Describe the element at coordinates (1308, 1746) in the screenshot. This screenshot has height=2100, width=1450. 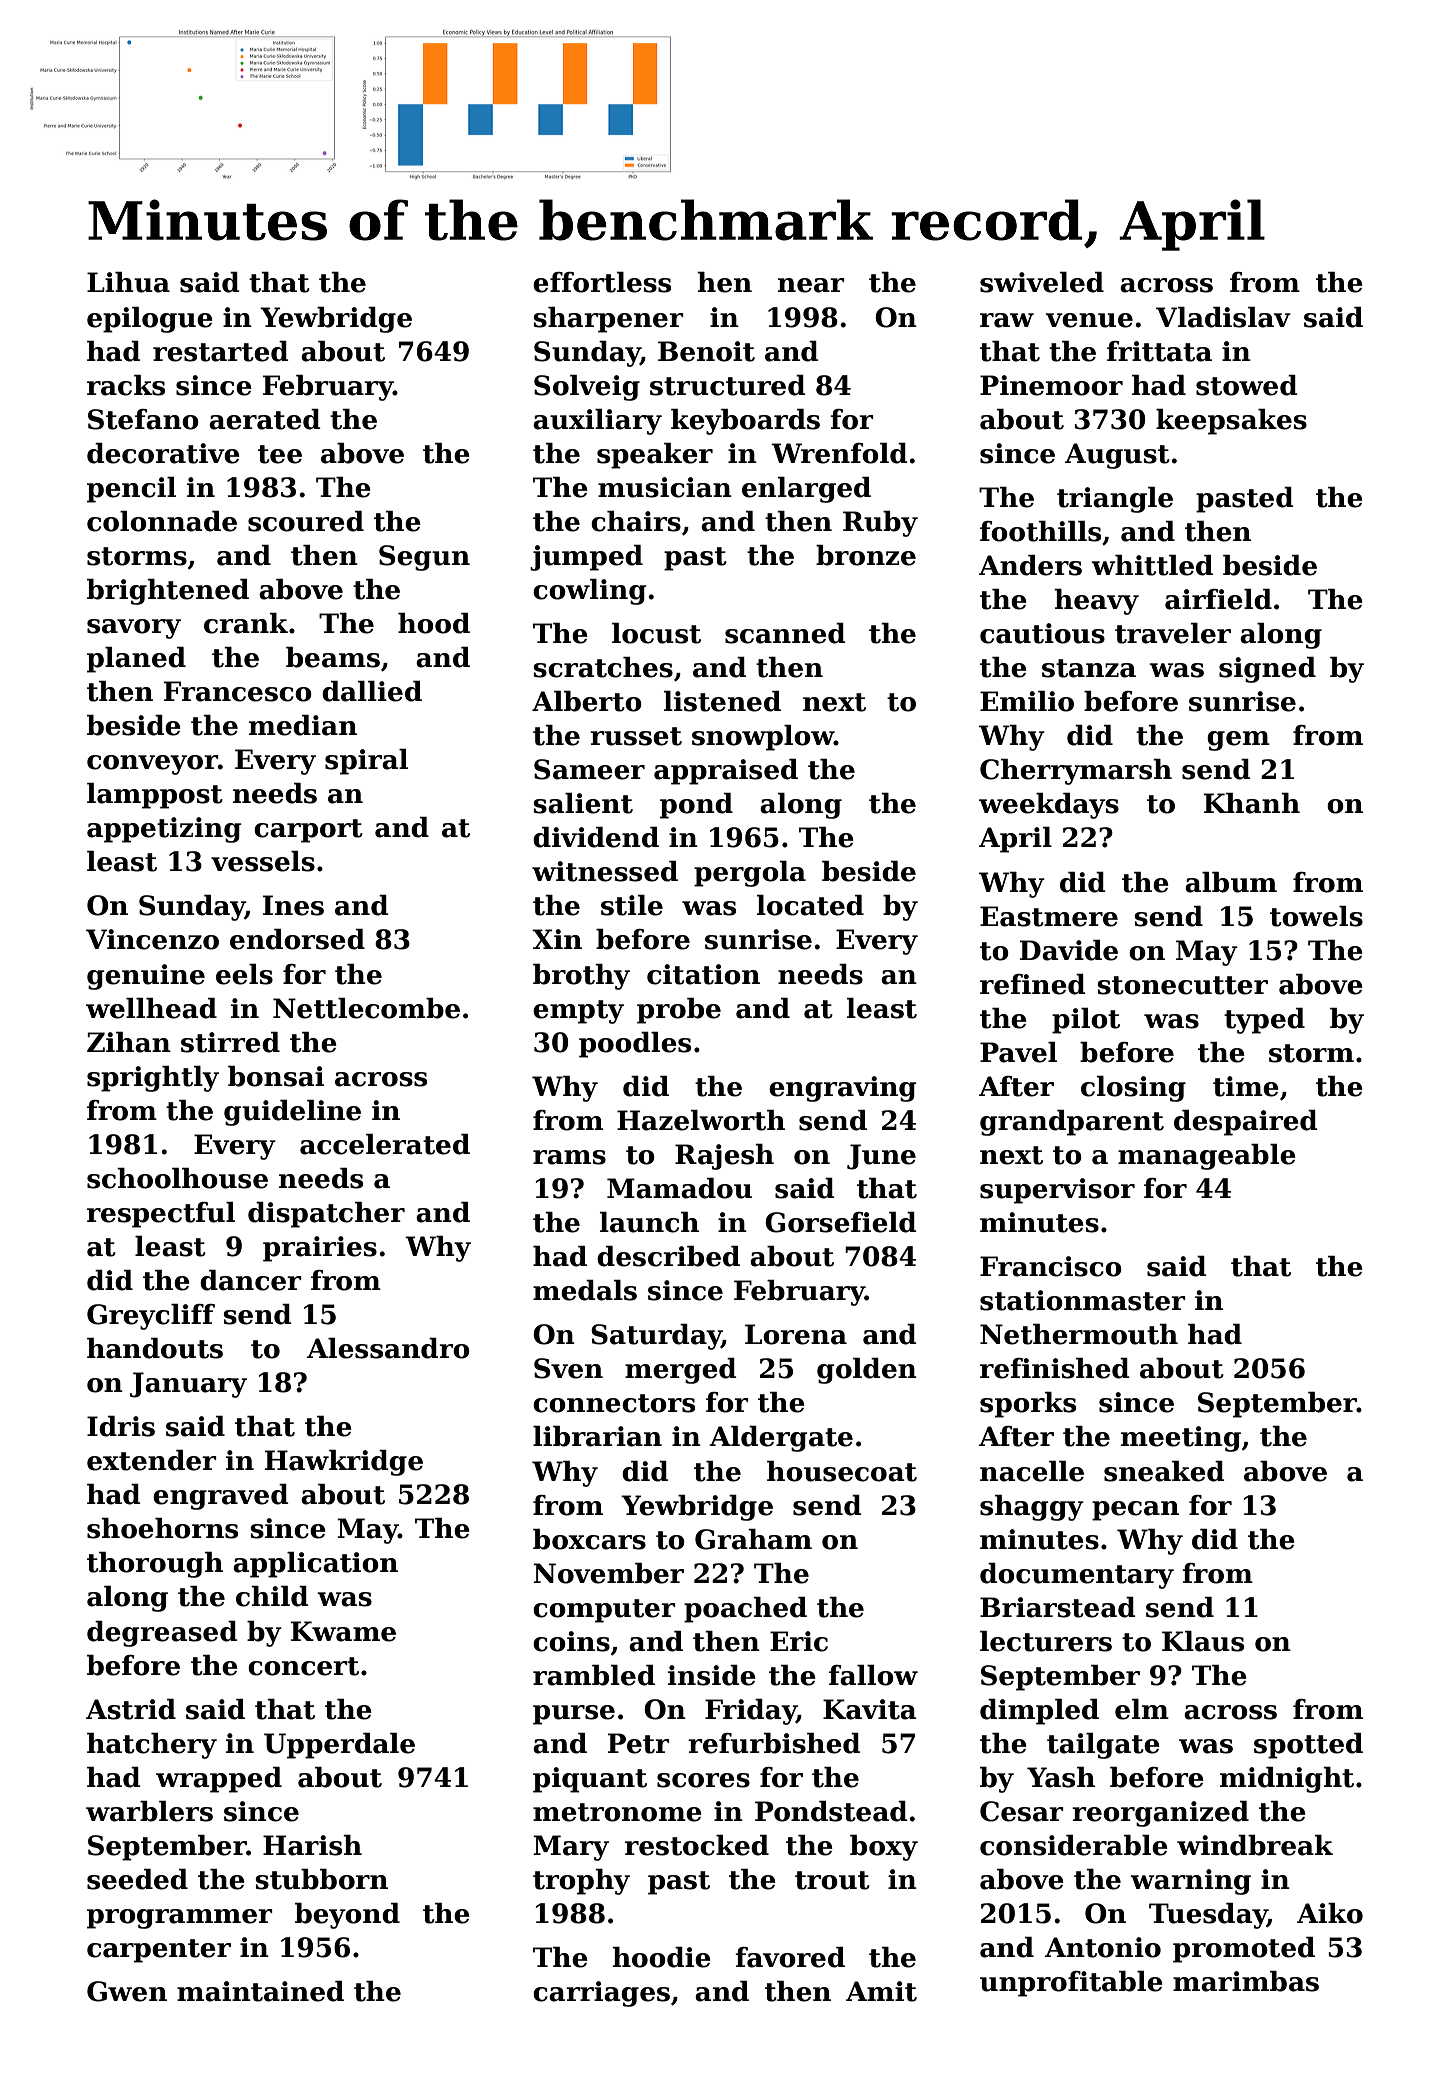
I see `spotted` at that location.
